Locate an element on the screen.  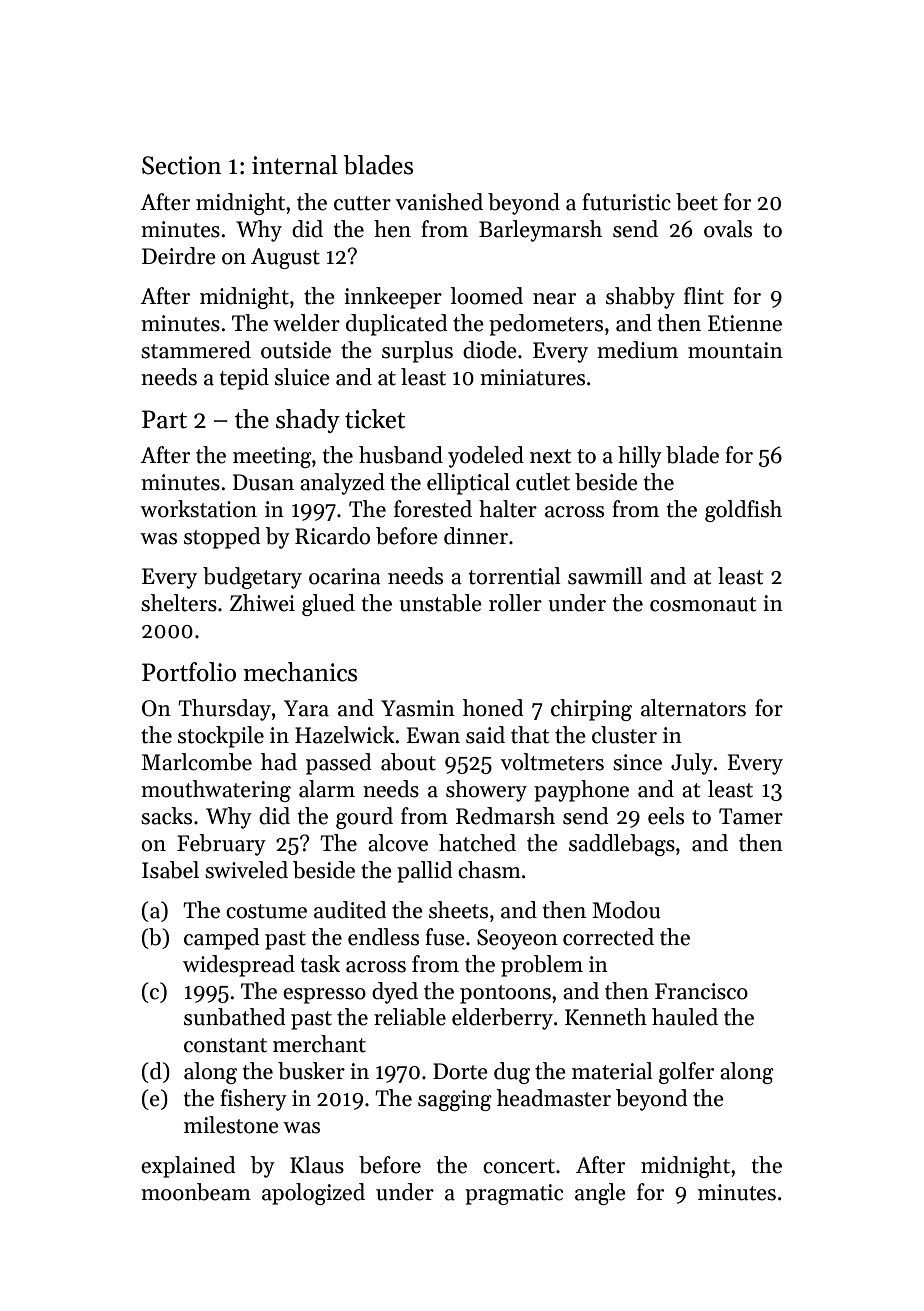
welder is located at coordinates (306, 323).
